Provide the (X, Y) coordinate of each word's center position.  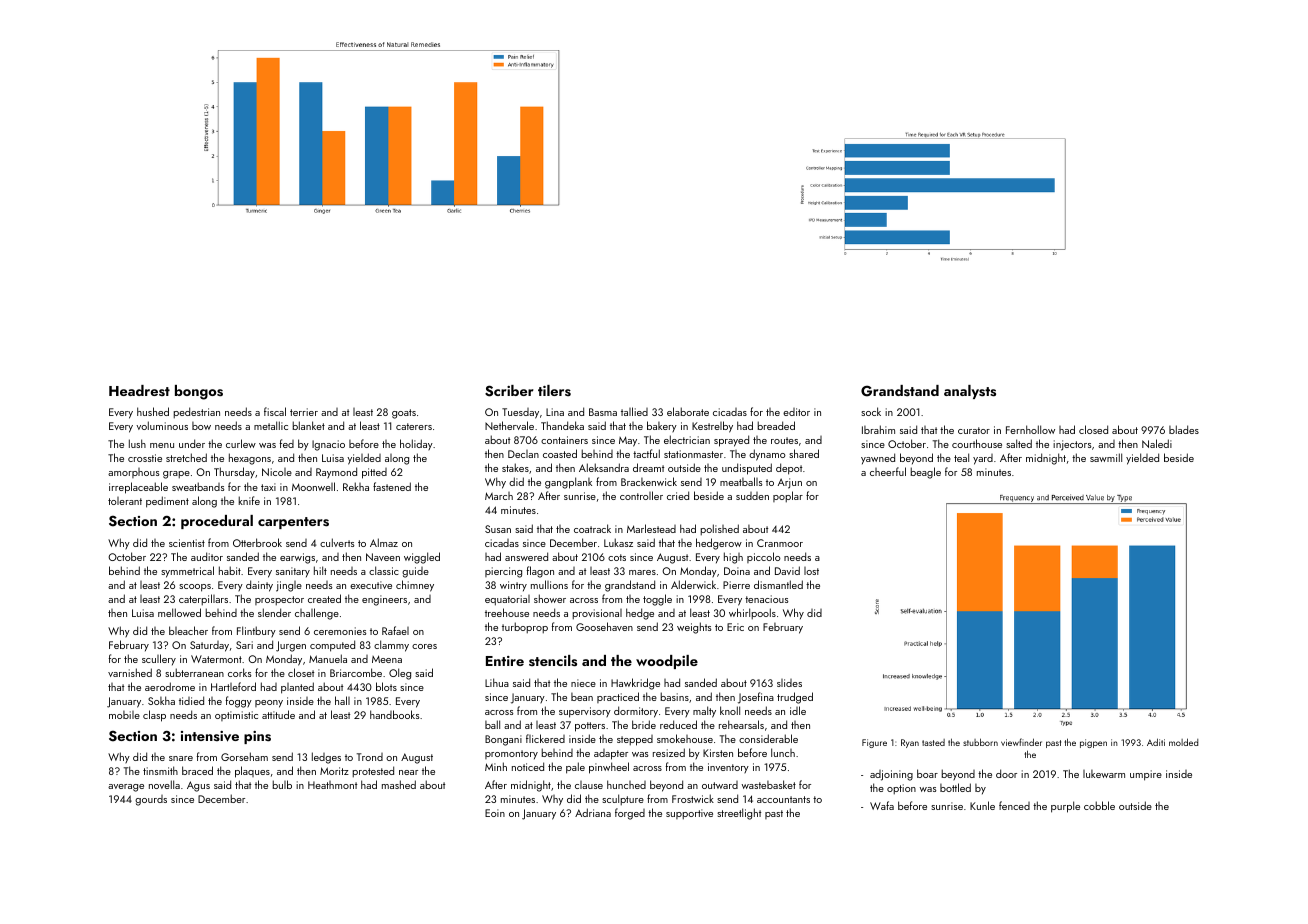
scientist (187, 543)
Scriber (509, 391)
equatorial (507, 600)
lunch (783, 752)
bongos (199, 392)
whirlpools (752, 614)
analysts (970, 392)
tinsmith (160, 770)
